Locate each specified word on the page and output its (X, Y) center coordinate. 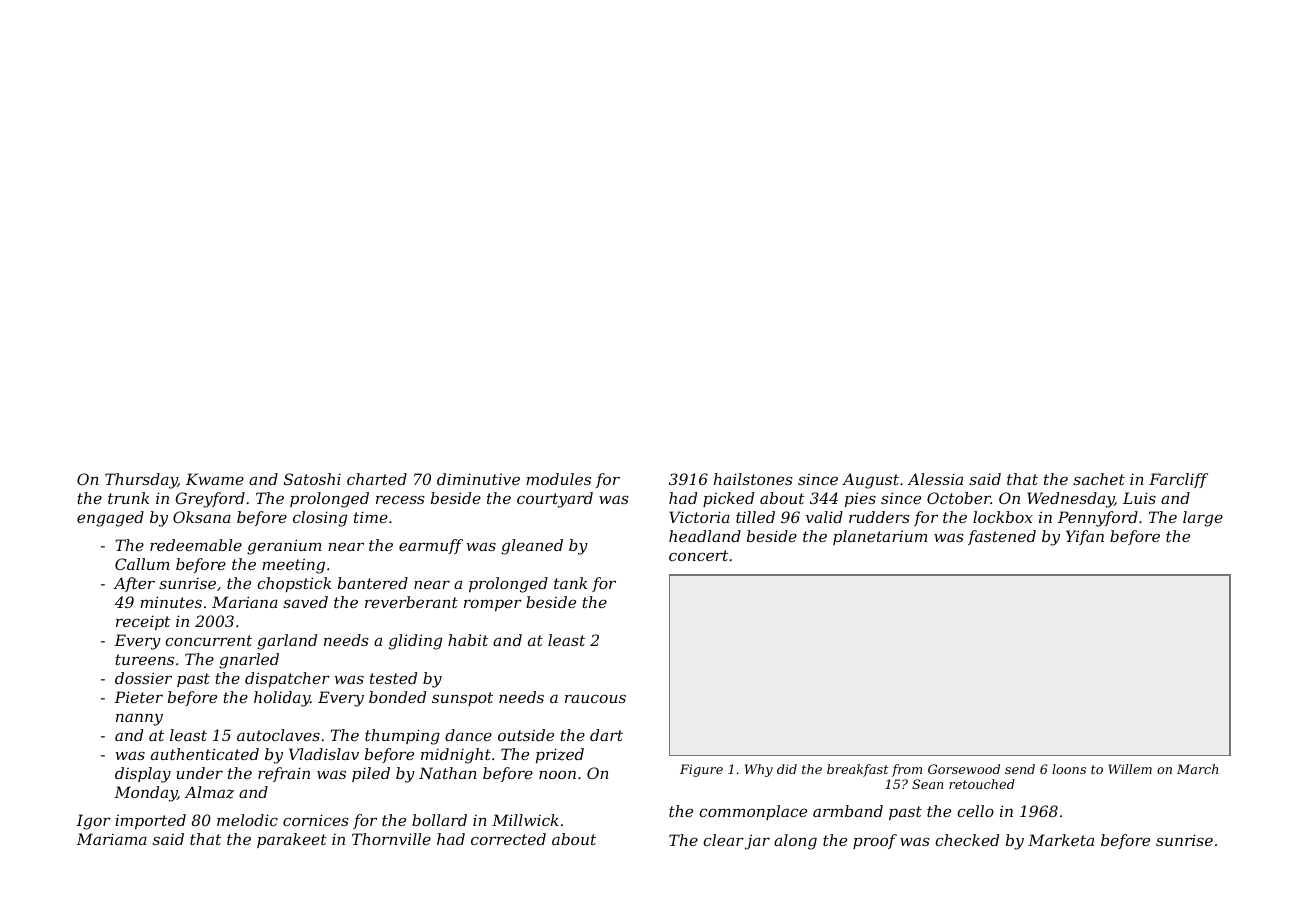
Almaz (209, 792)
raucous (595, 698)
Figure (701, 770)
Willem (1130, 769)
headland (705, 536)
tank (570, 583)
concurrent (208, 640)
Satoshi (312, 479)
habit (468, 640)
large (1203, 519)
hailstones (753, 479)
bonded (397, 697)
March (1197, 769)
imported (150, 821)
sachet (1099, 479)
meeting (293, 566)
